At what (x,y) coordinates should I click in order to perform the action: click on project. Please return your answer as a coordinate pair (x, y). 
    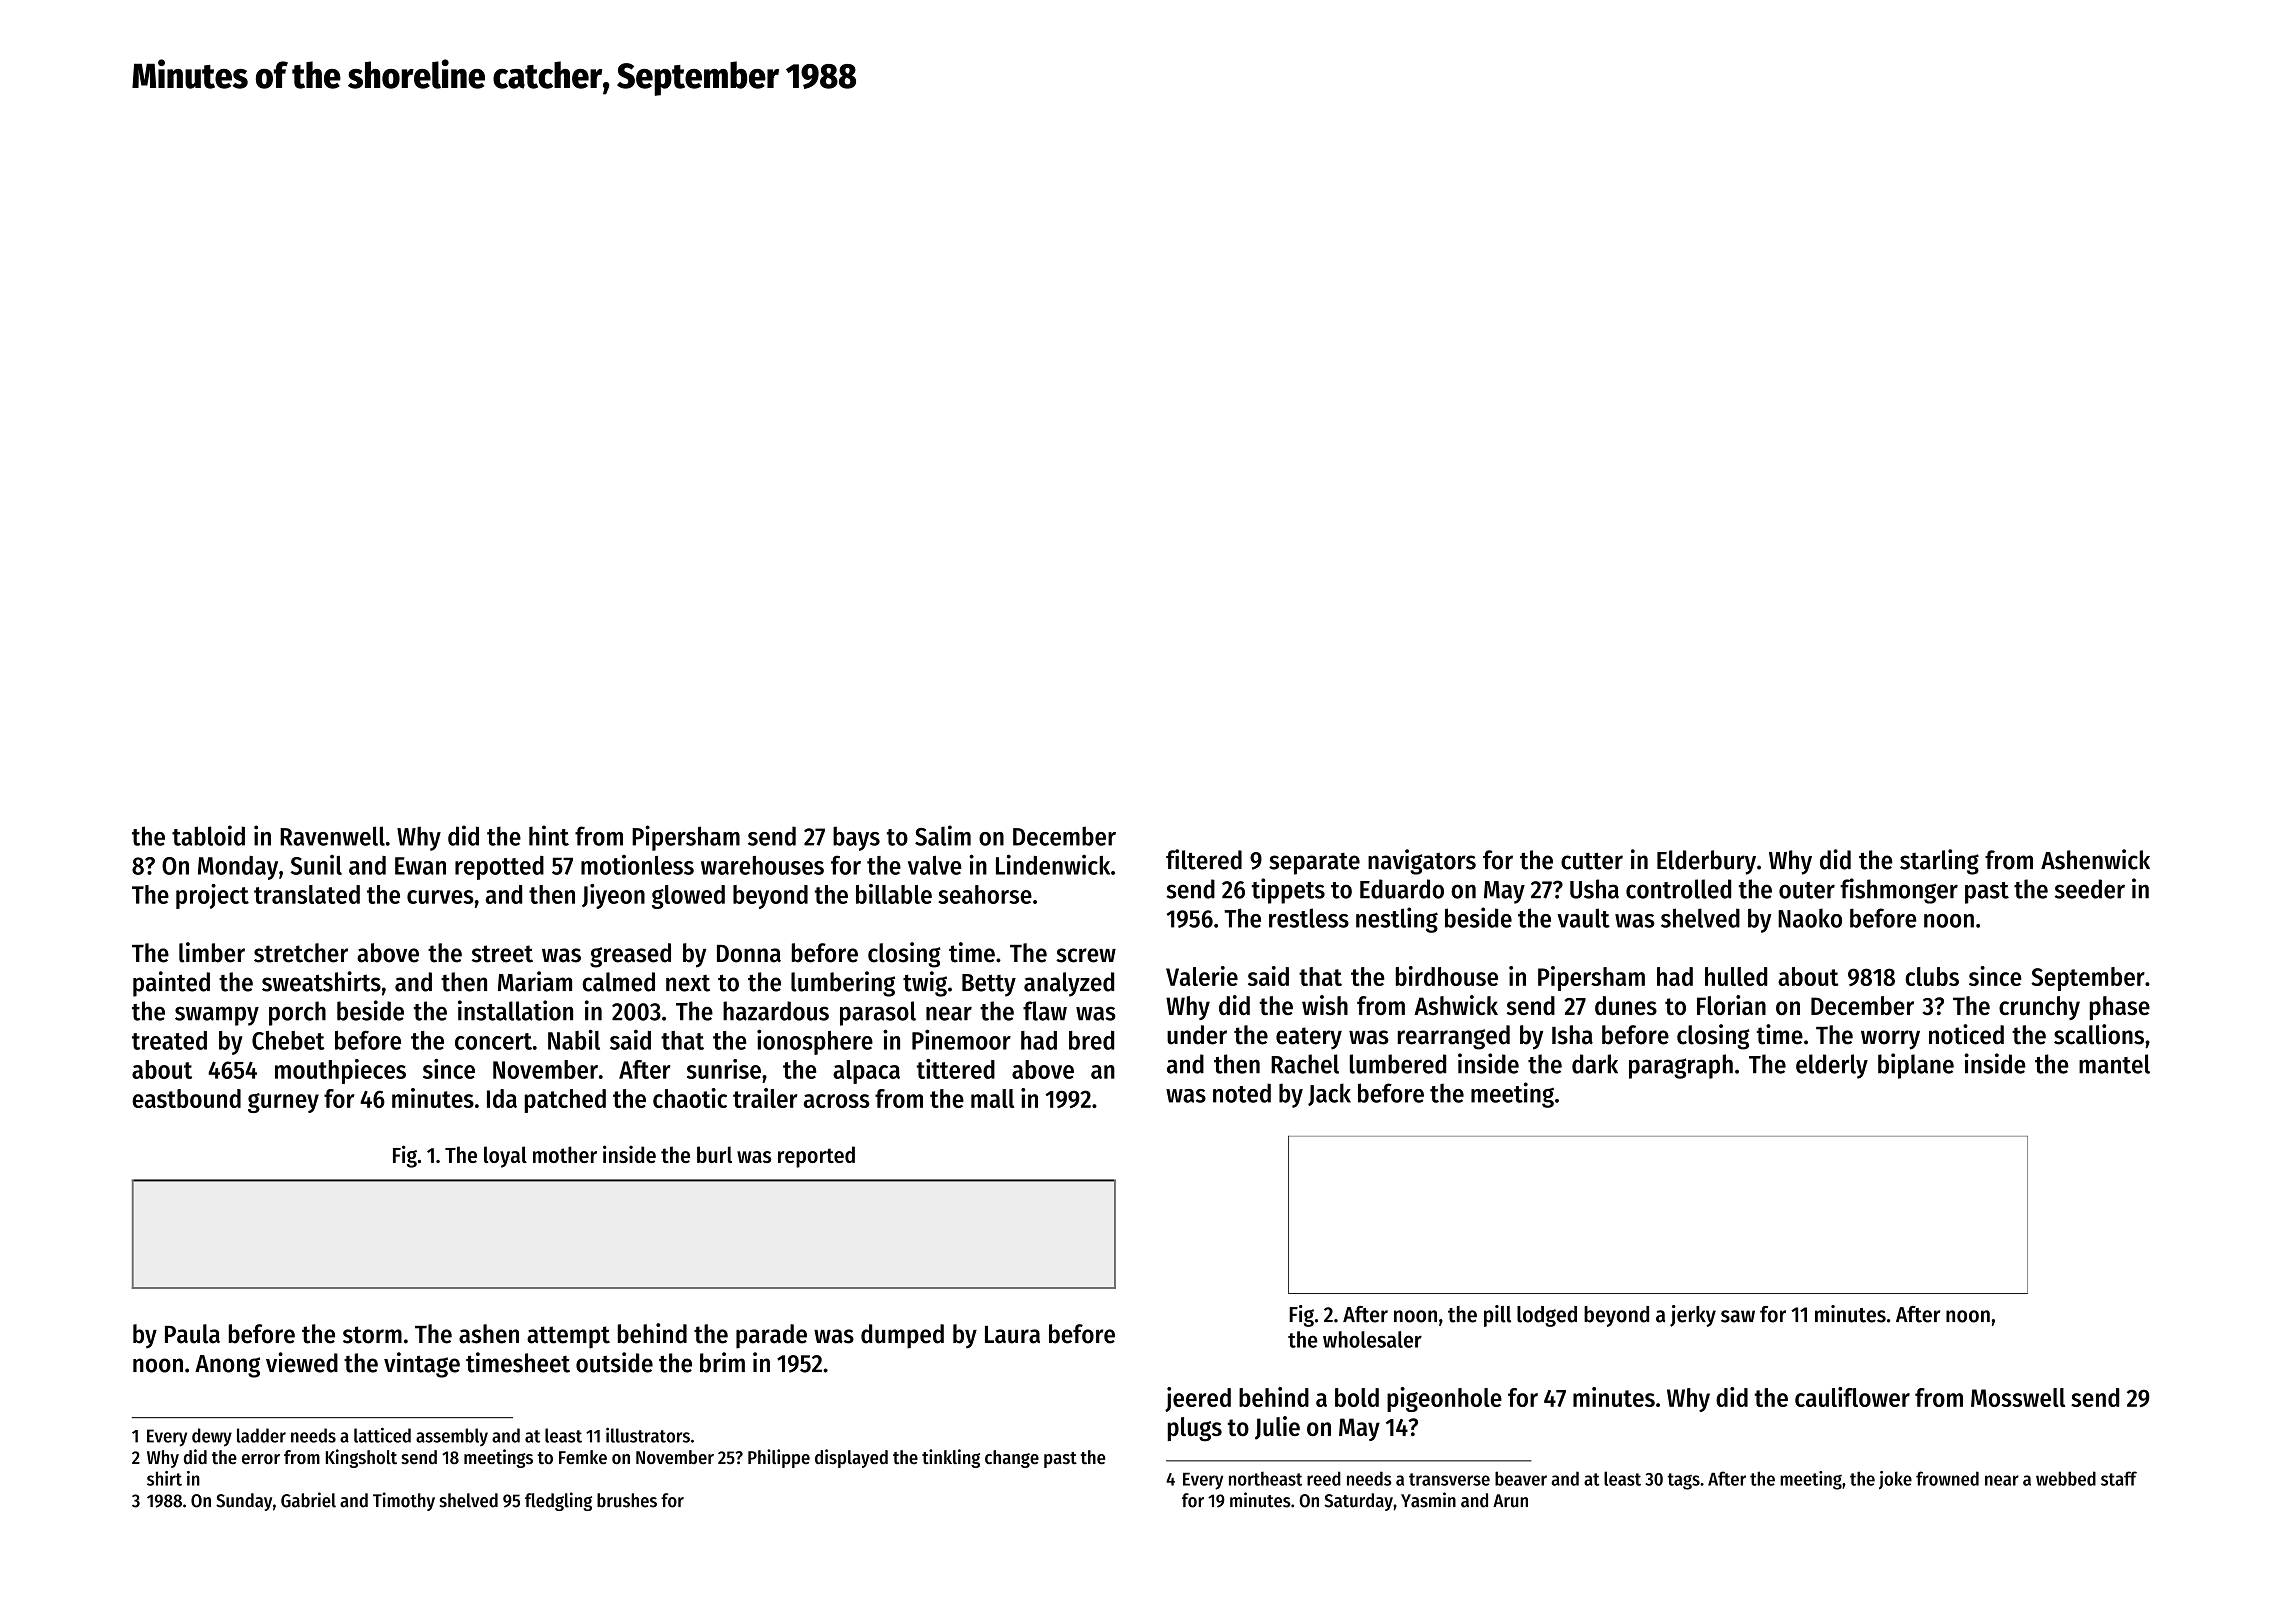
    Looking at the image, I should click on (212, 896).
